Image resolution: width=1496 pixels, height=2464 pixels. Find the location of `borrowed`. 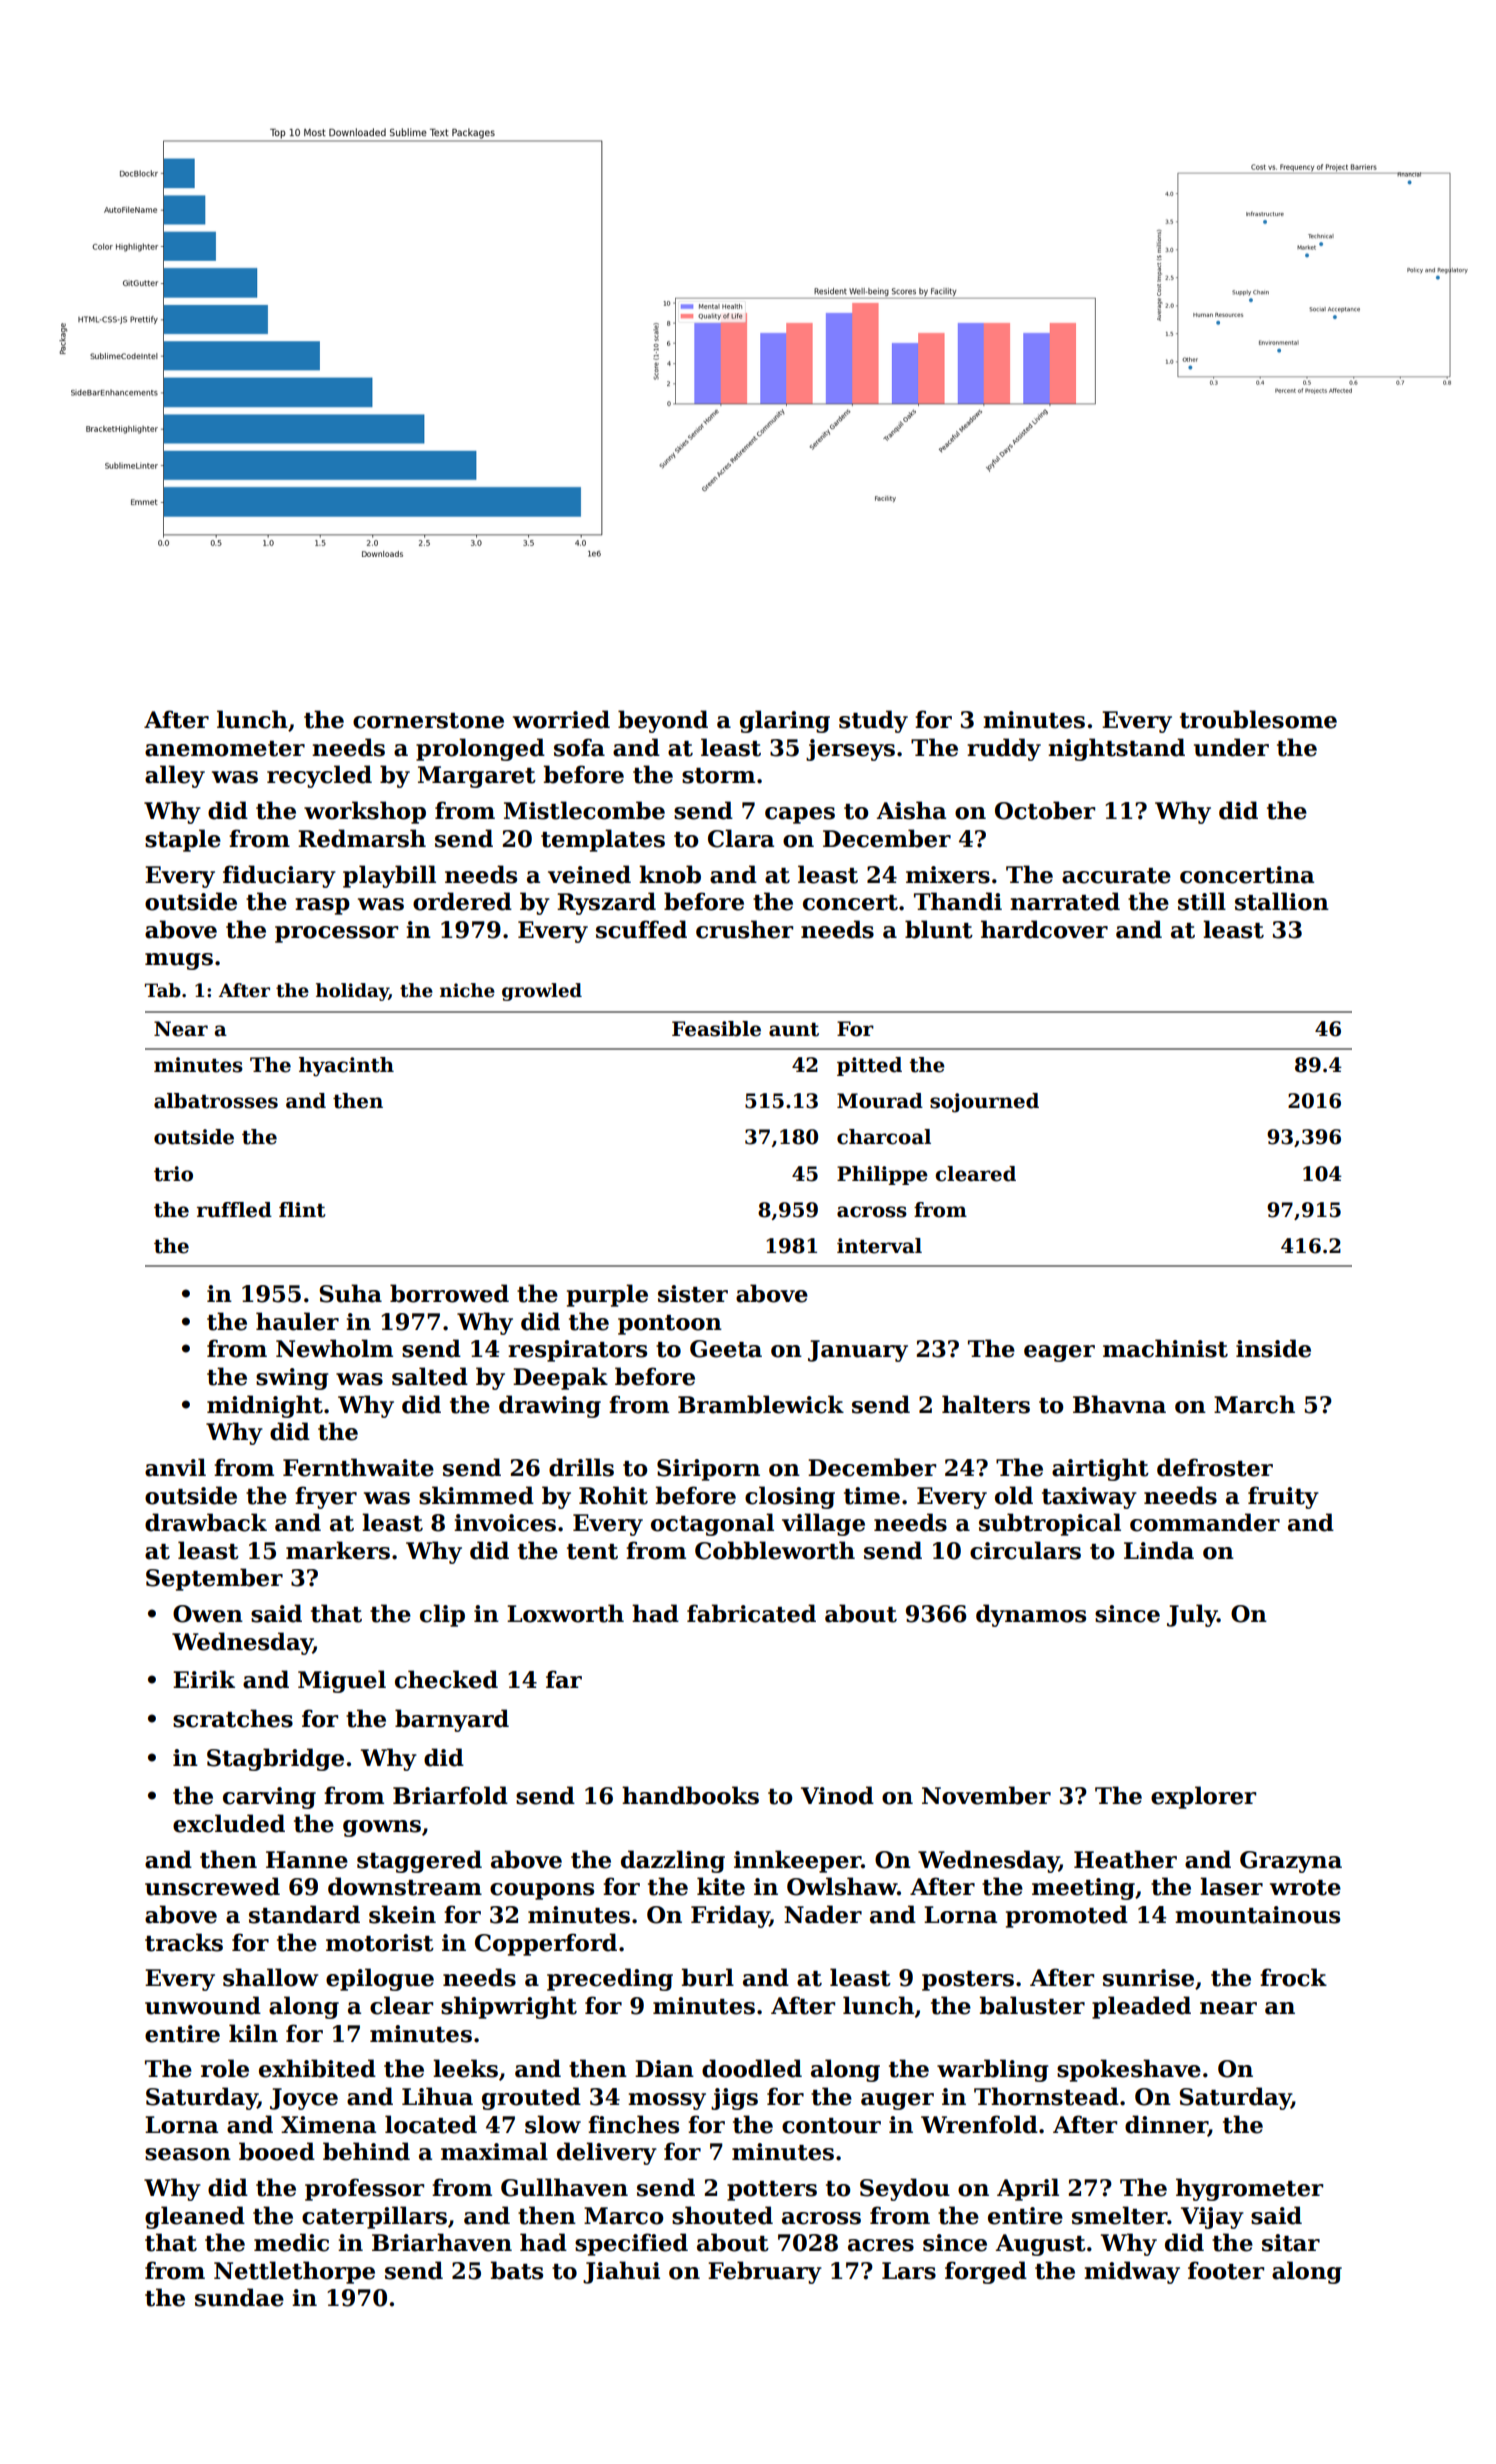

borrowed is located at coordinates (449, 1293).
